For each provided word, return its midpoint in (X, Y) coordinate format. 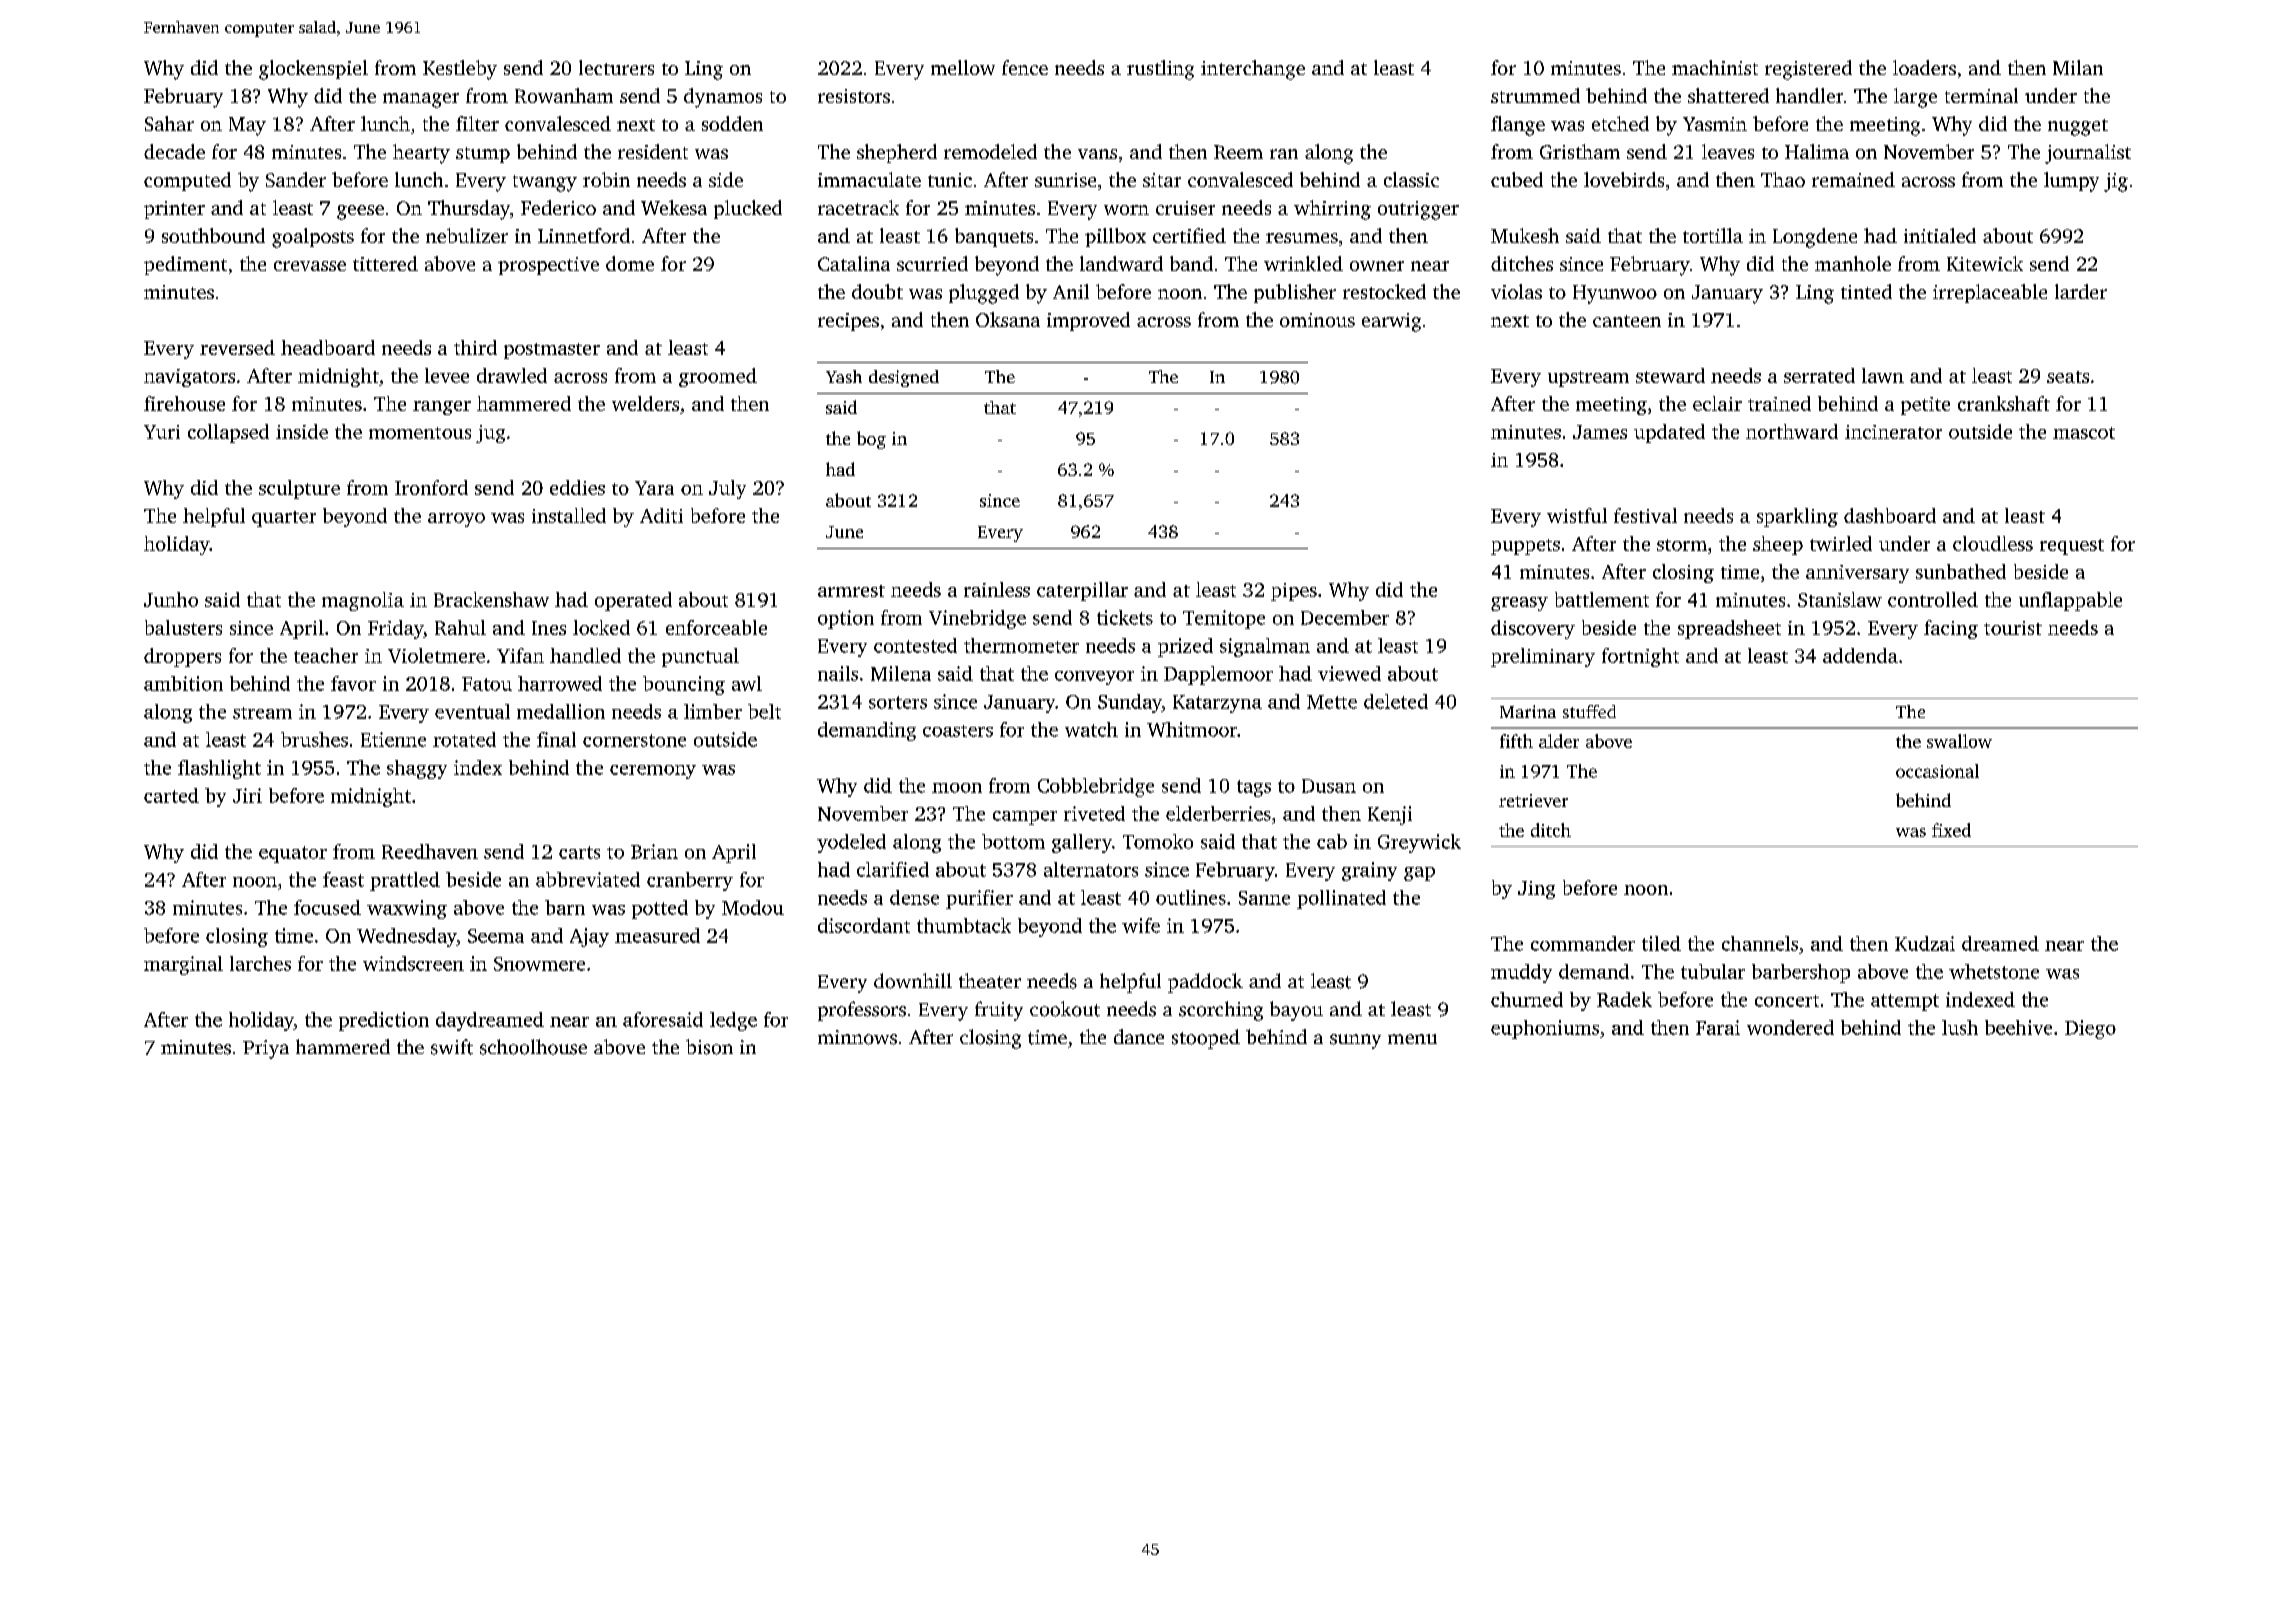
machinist (1715, 67)
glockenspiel (313, 70)
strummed (1535, 95)
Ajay (589, 937)
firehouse (184, 403)
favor (353, 683)
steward (1670, 375)
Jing (1536, 890)
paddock (1205, 983)
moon (957, 788)
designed (904, 378)
